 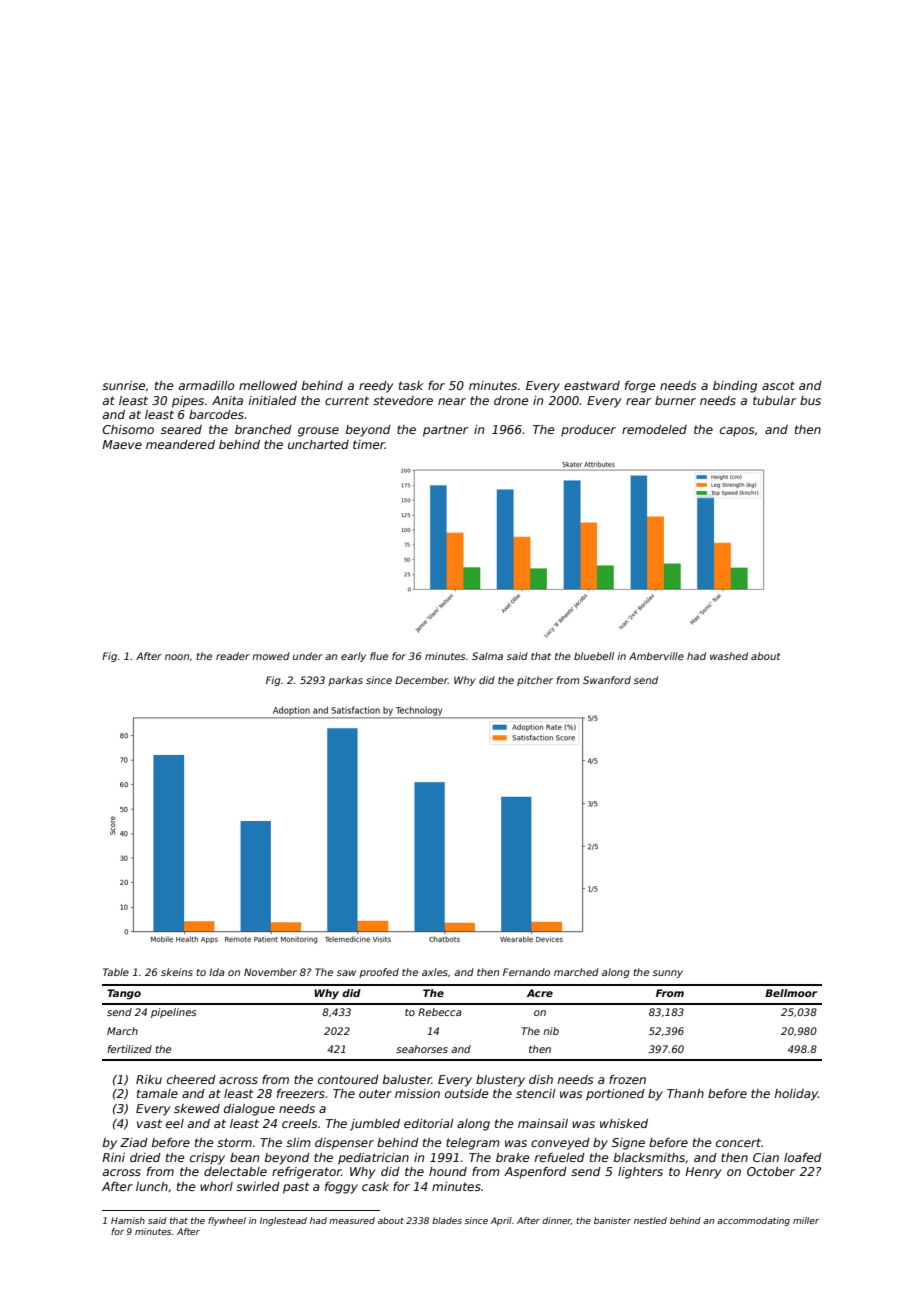 I want to click on reedy, so click(x=376, y=387).
